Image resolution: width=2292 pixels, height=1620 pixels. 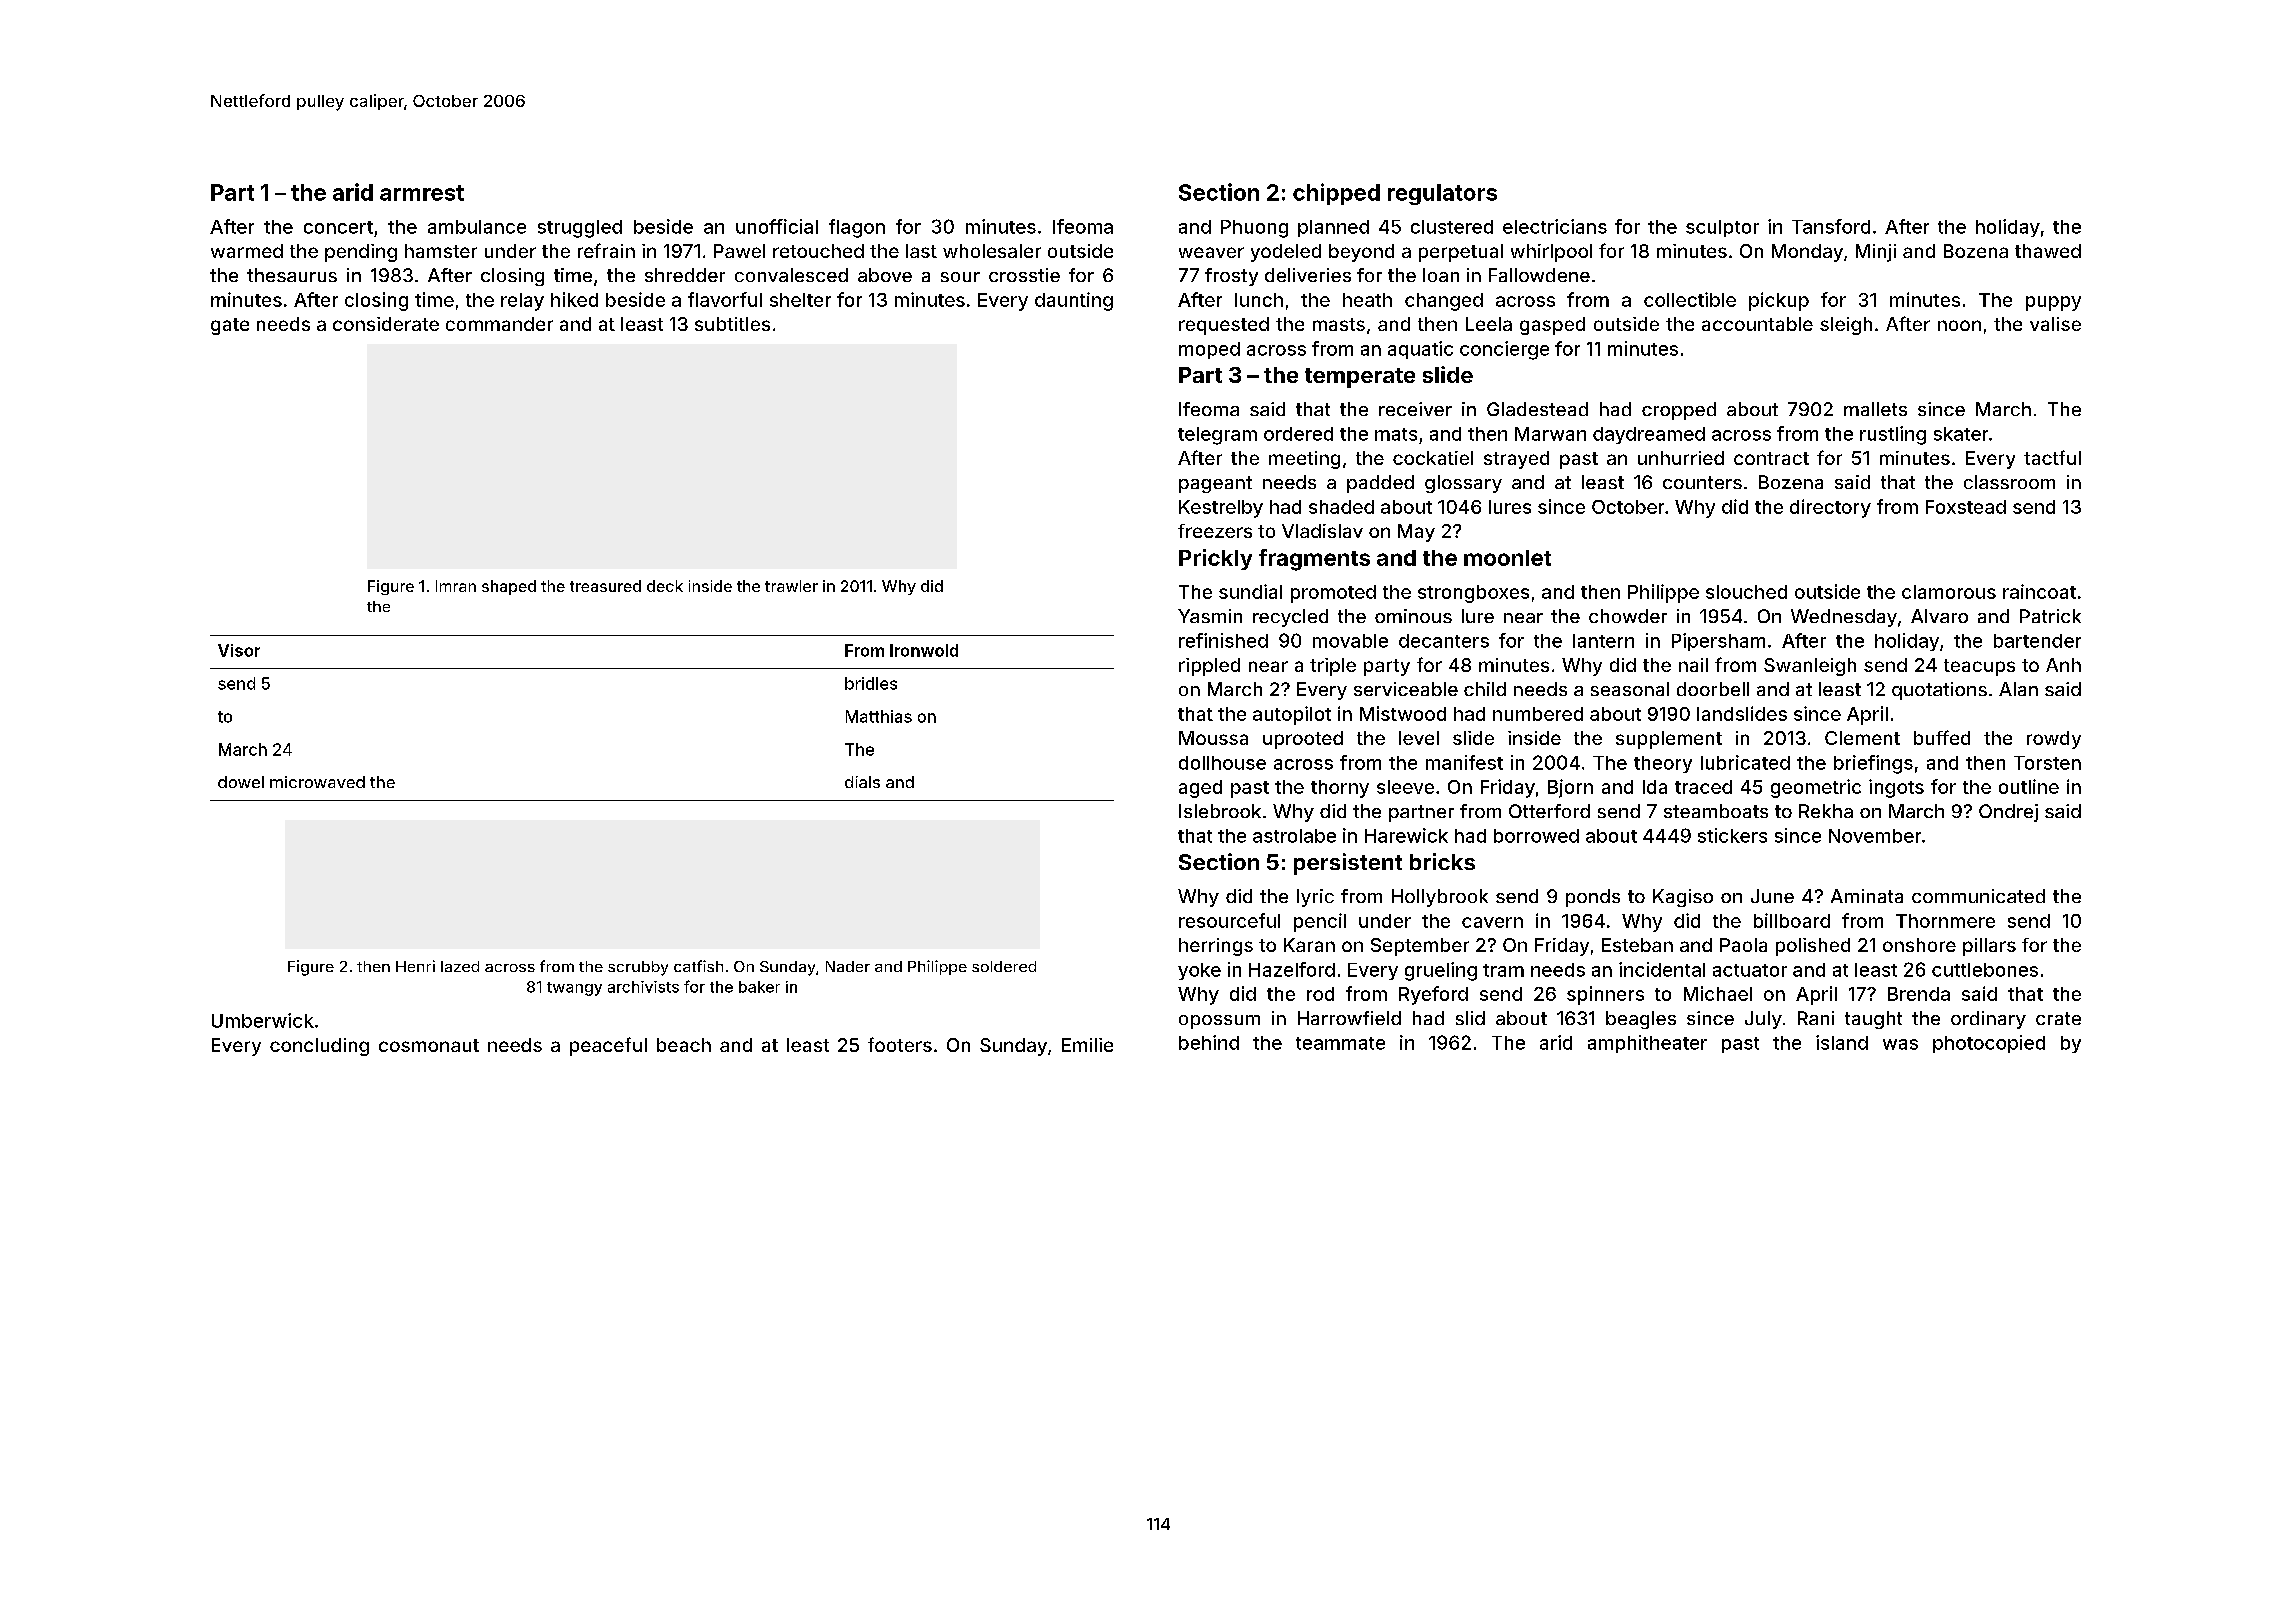 I want to click on chipped, so click(x=1336, y=194).
